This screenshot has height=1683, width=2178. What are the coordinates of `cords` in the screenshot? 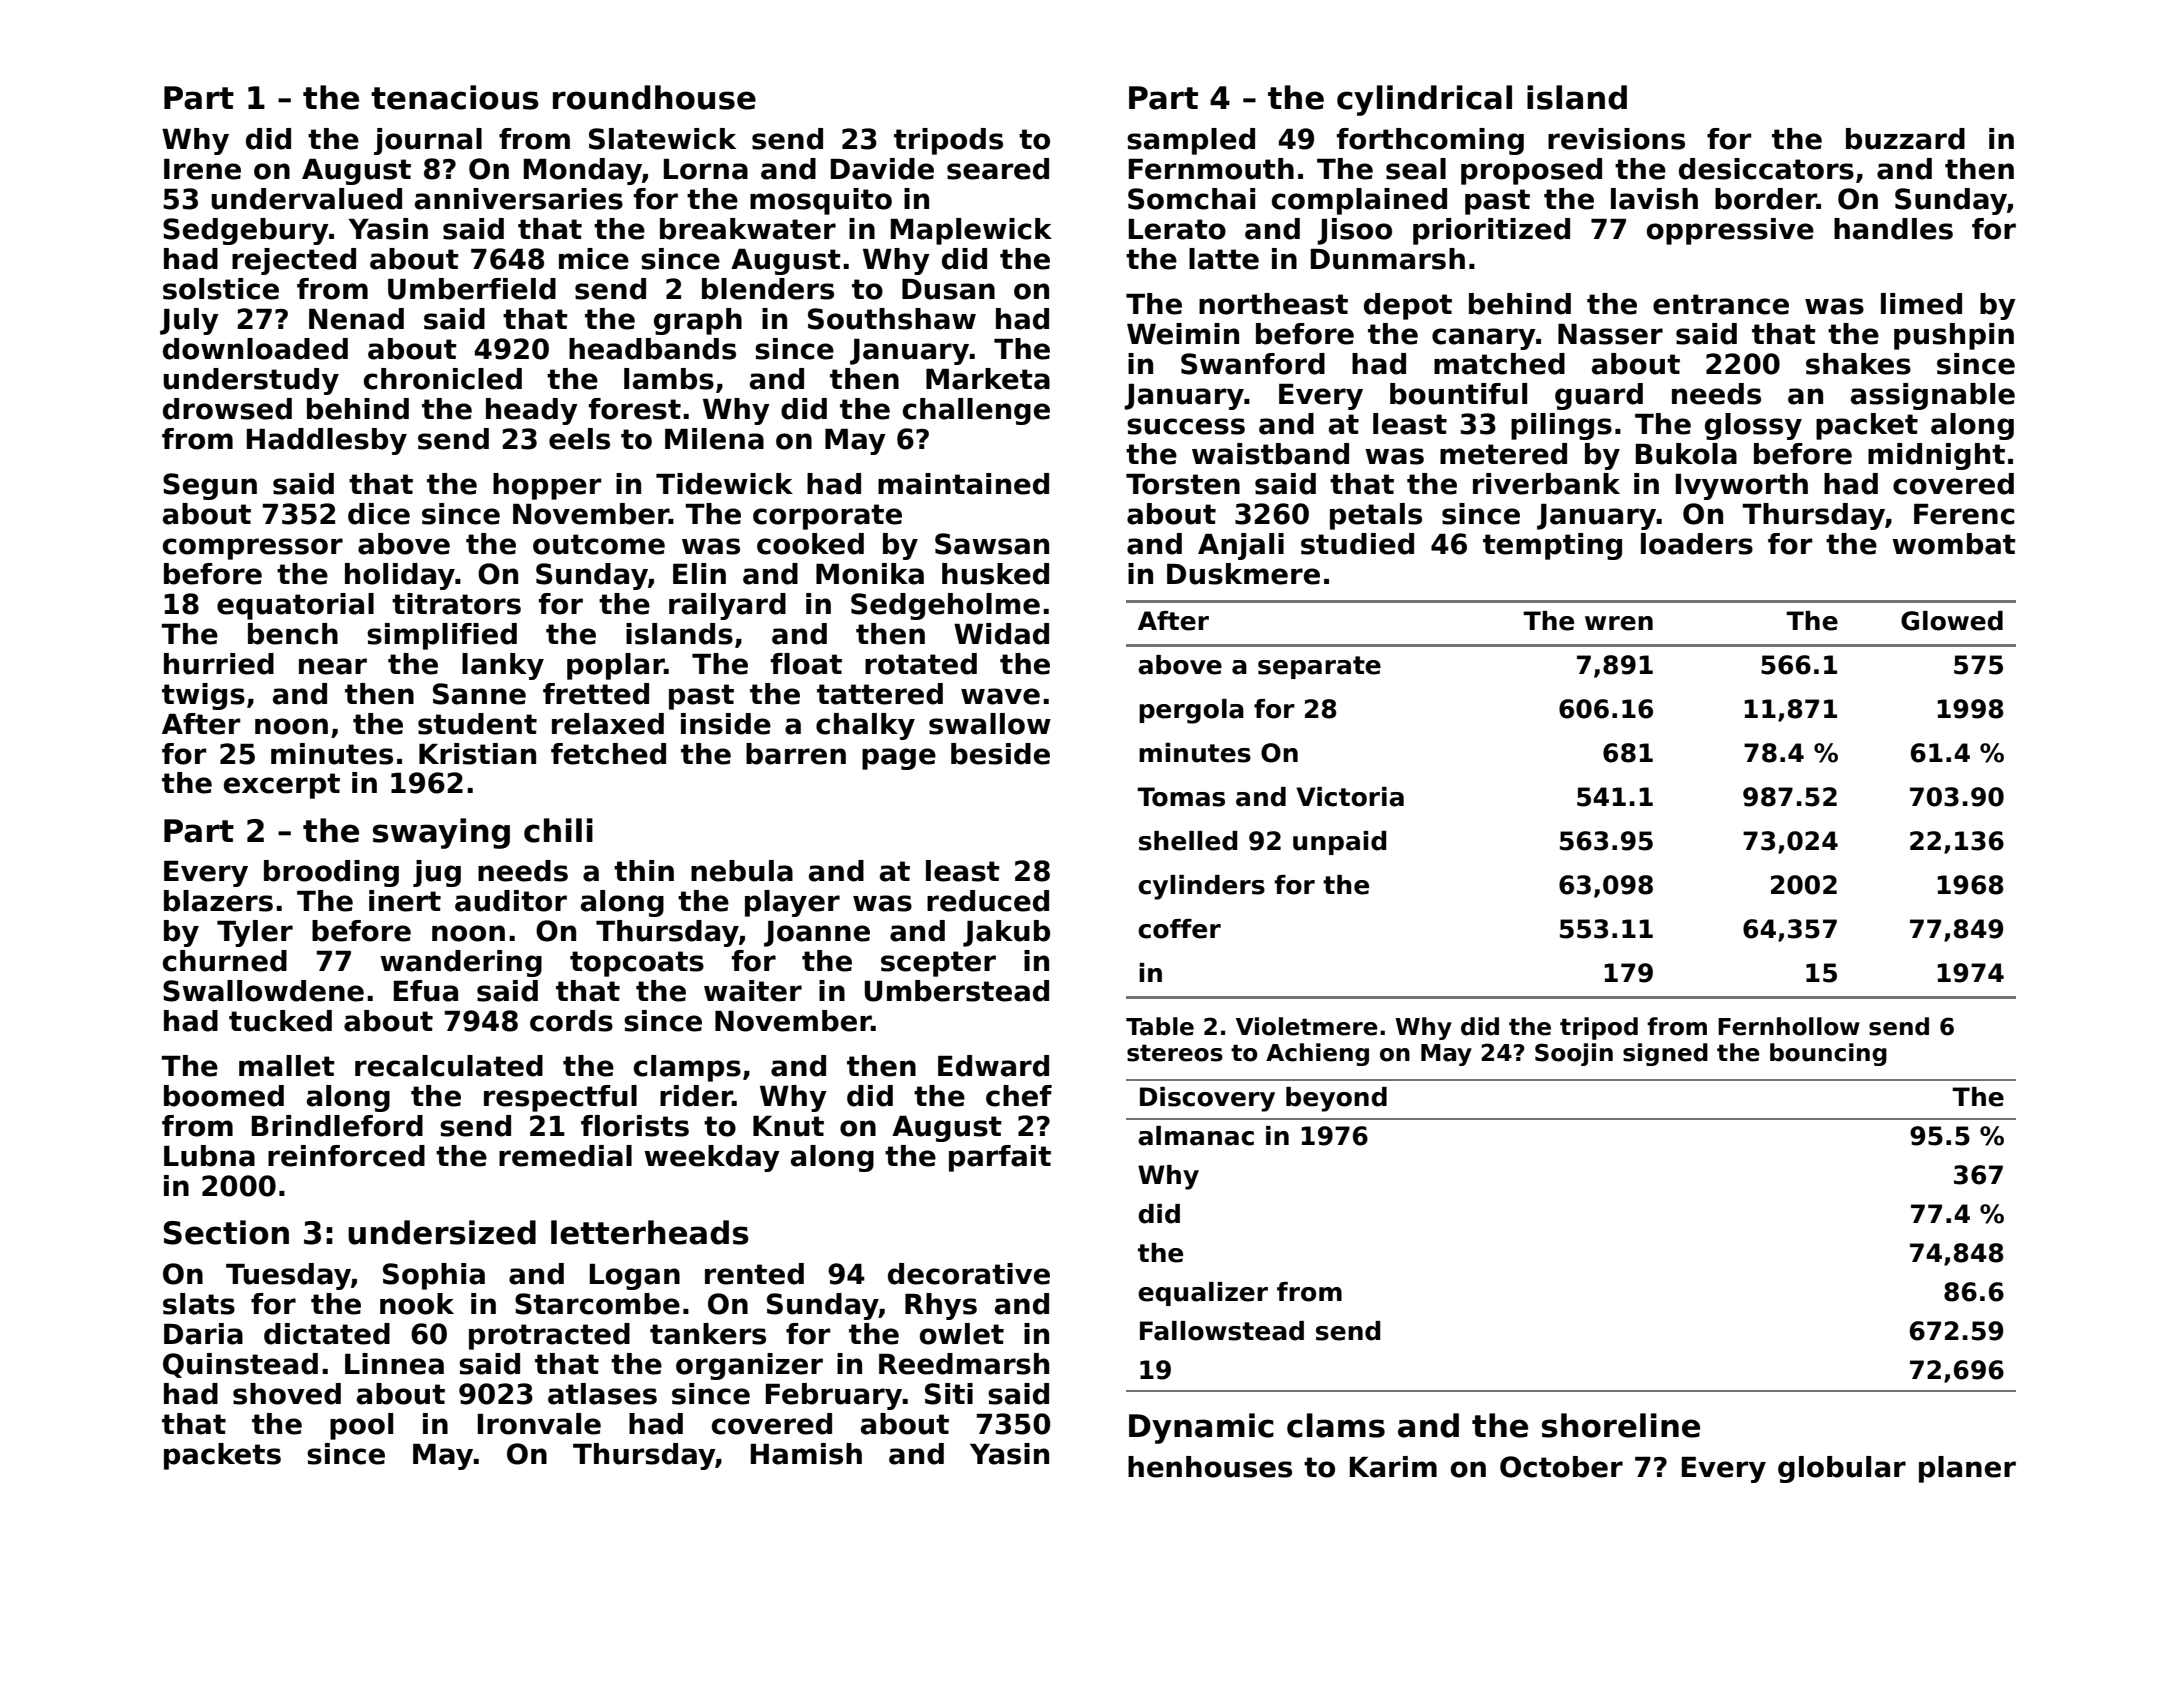 It's located at (571, 1021).
